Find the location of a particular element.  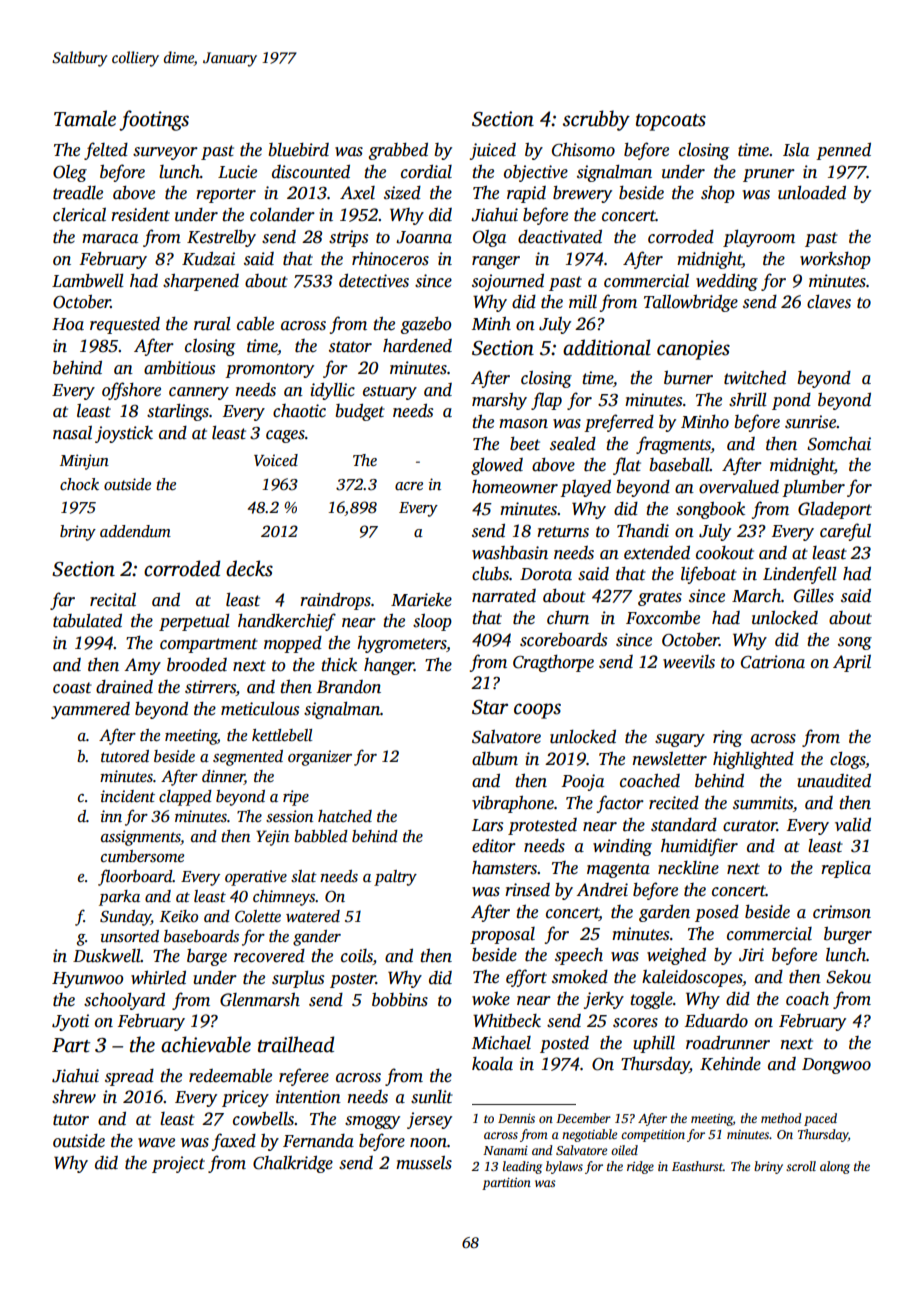

hatched is located at coordinates (345, 816).
